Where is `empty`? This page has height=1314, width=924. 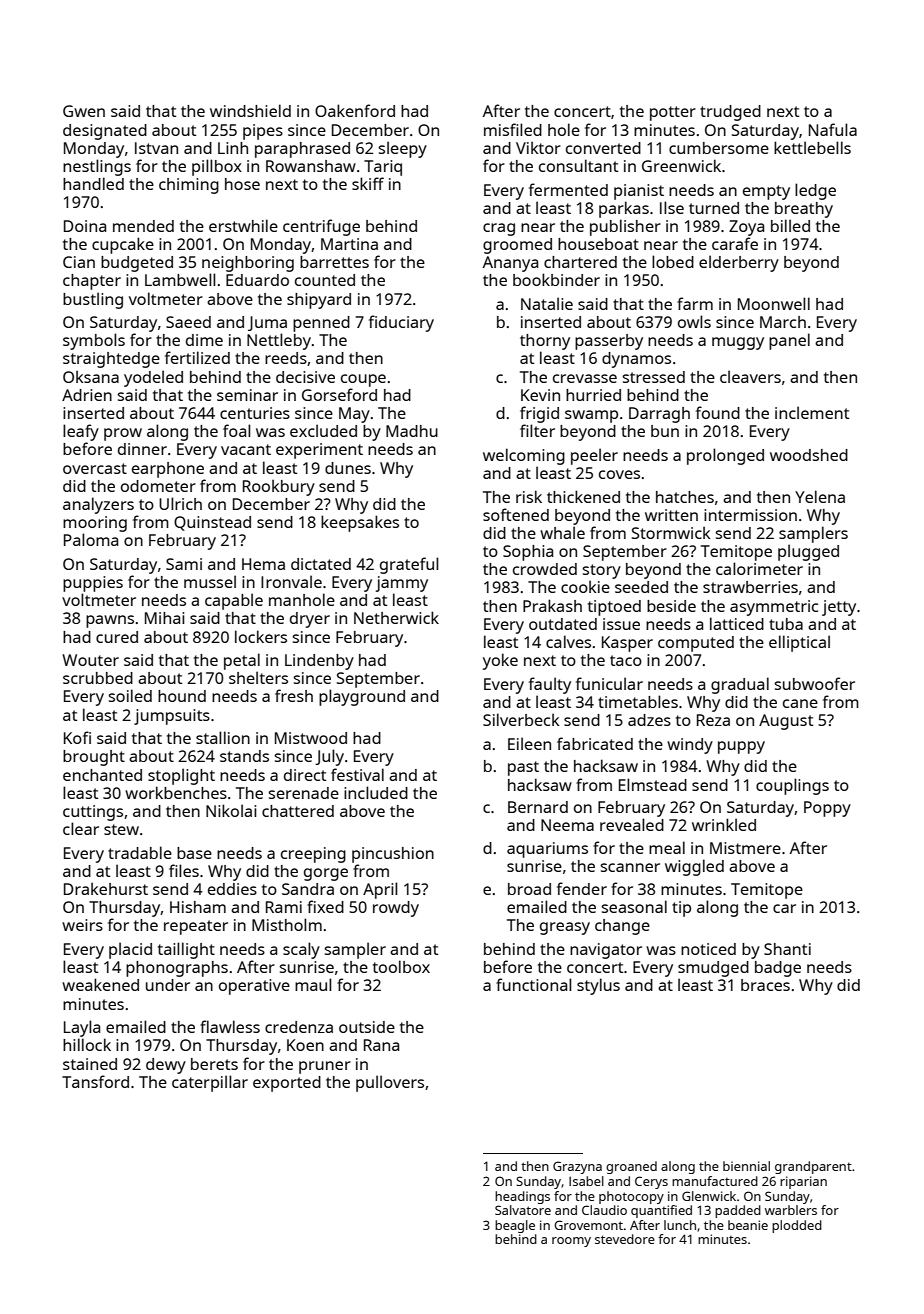 empty is located at coordinates (766, 192).
